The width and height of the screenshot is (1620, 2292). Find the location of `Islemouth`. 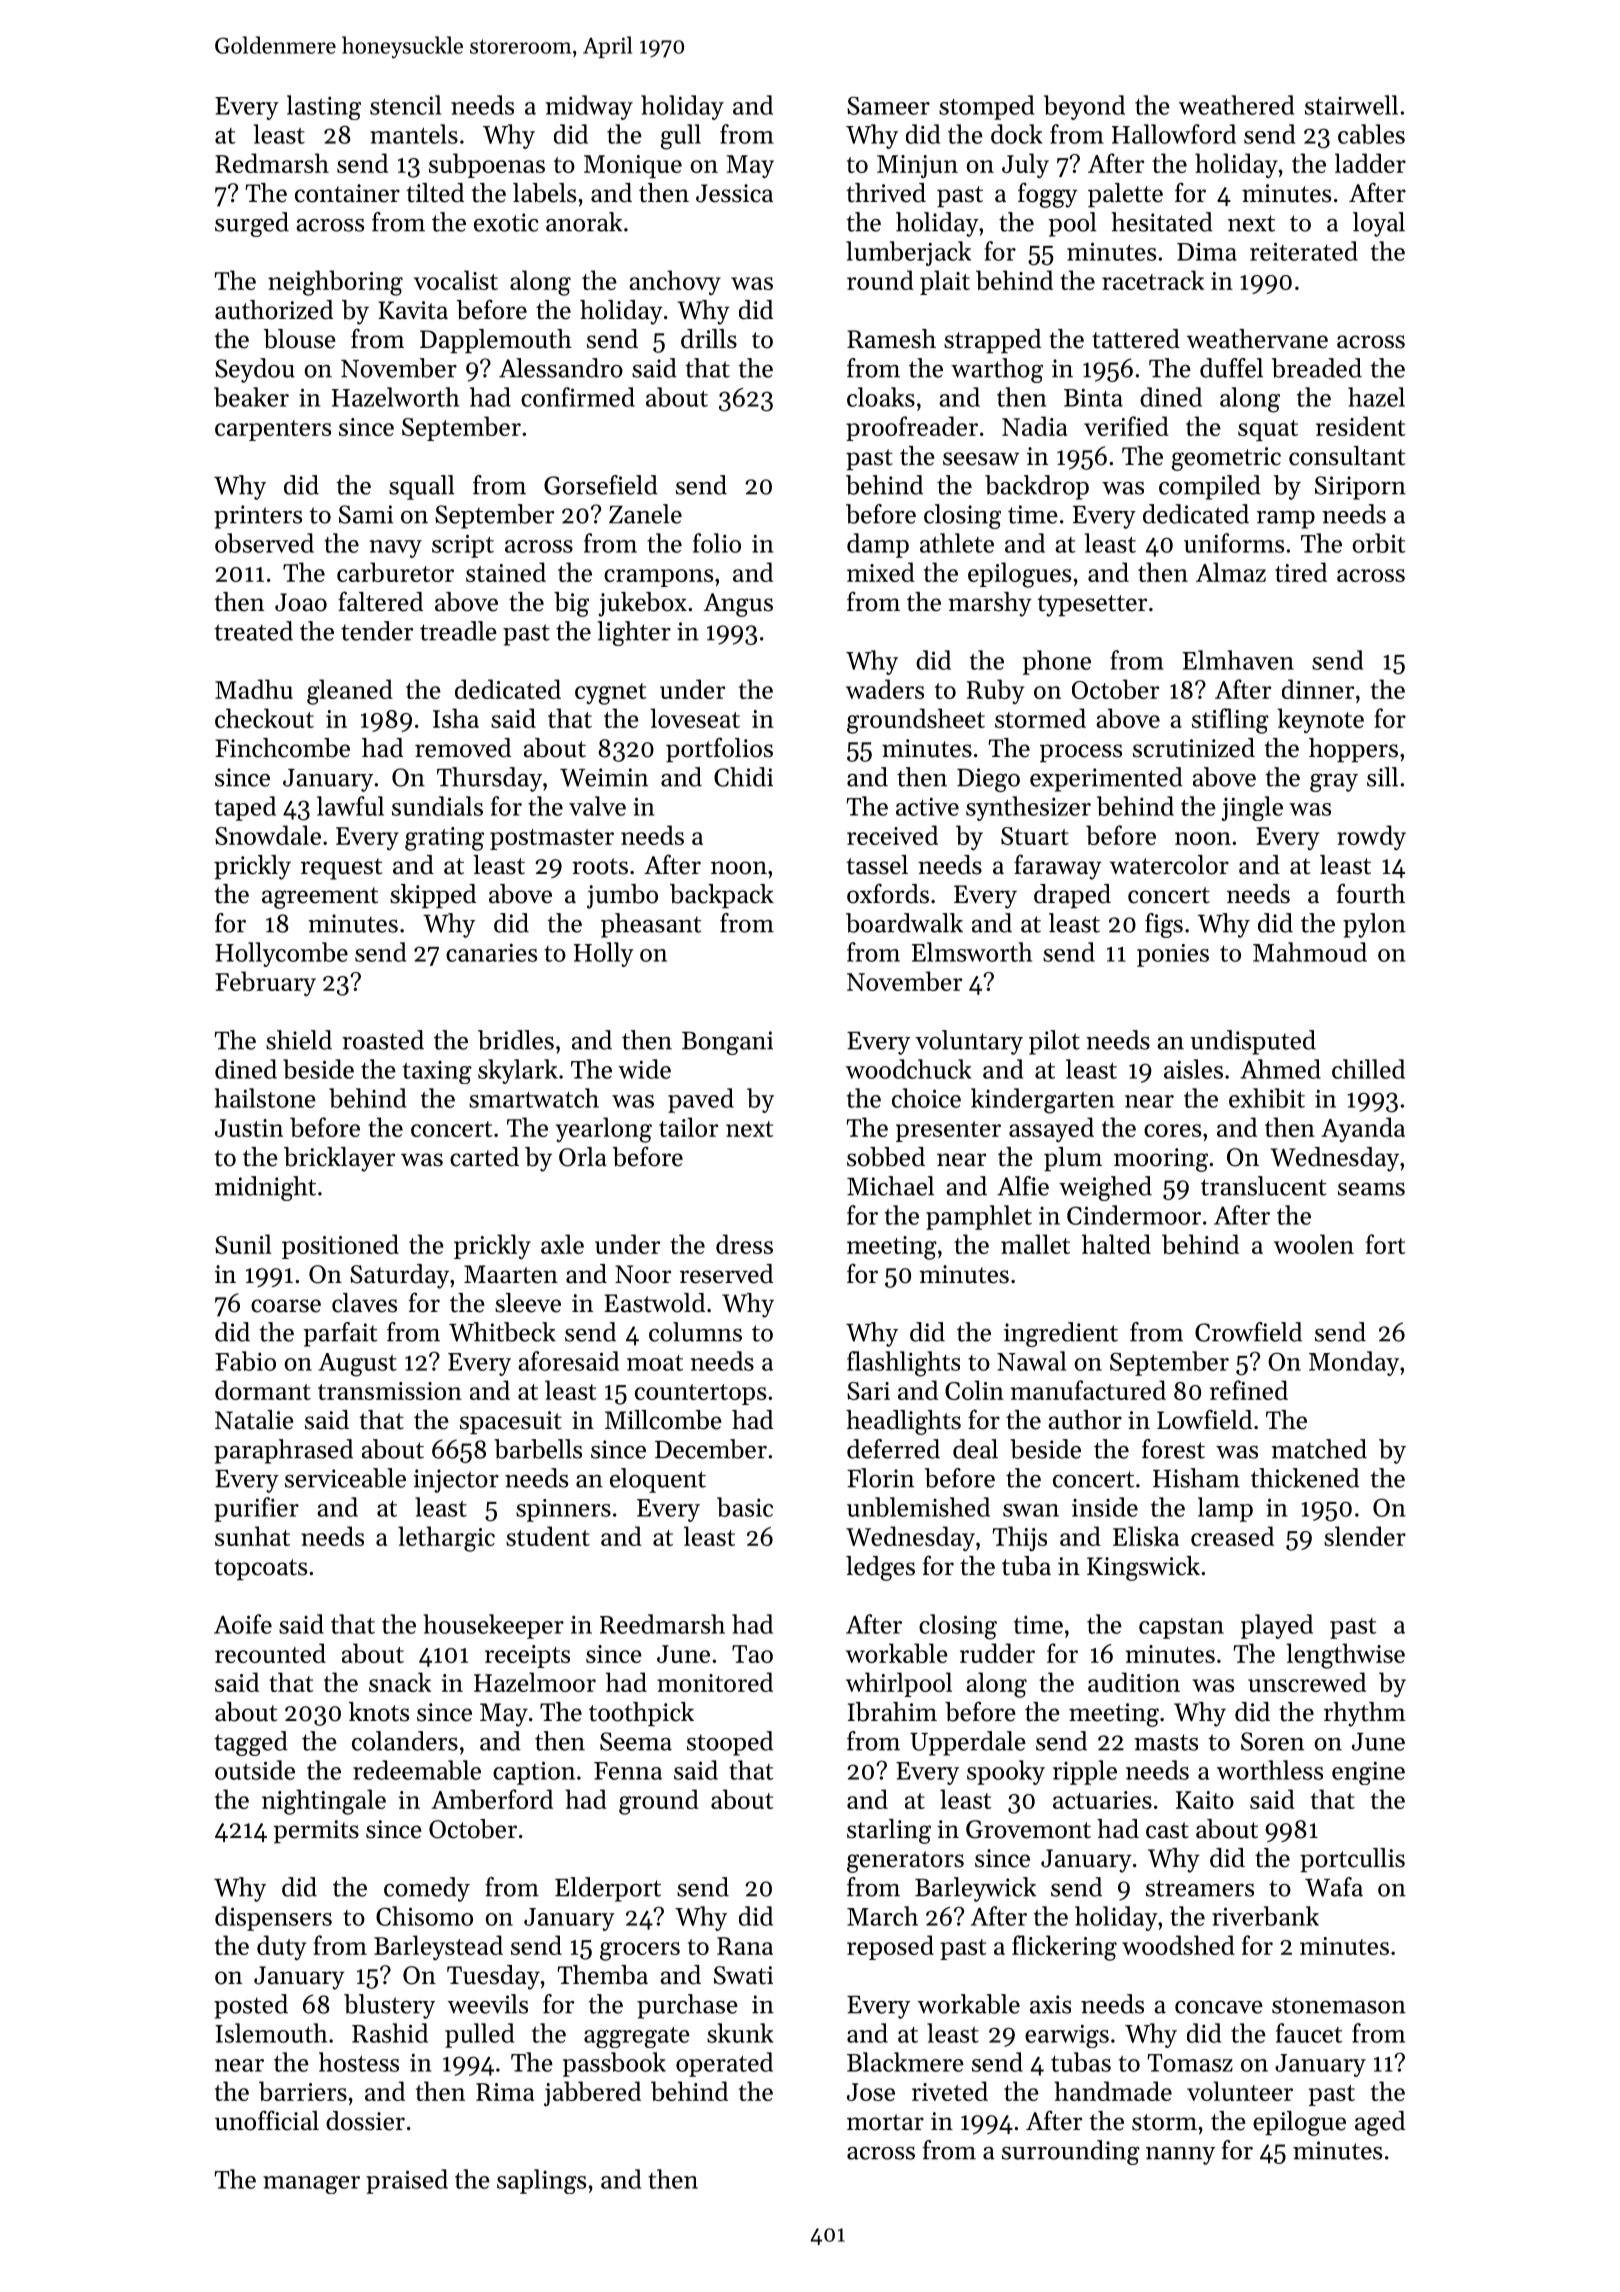

Islemouth is located at coordinates (271, 2033).
